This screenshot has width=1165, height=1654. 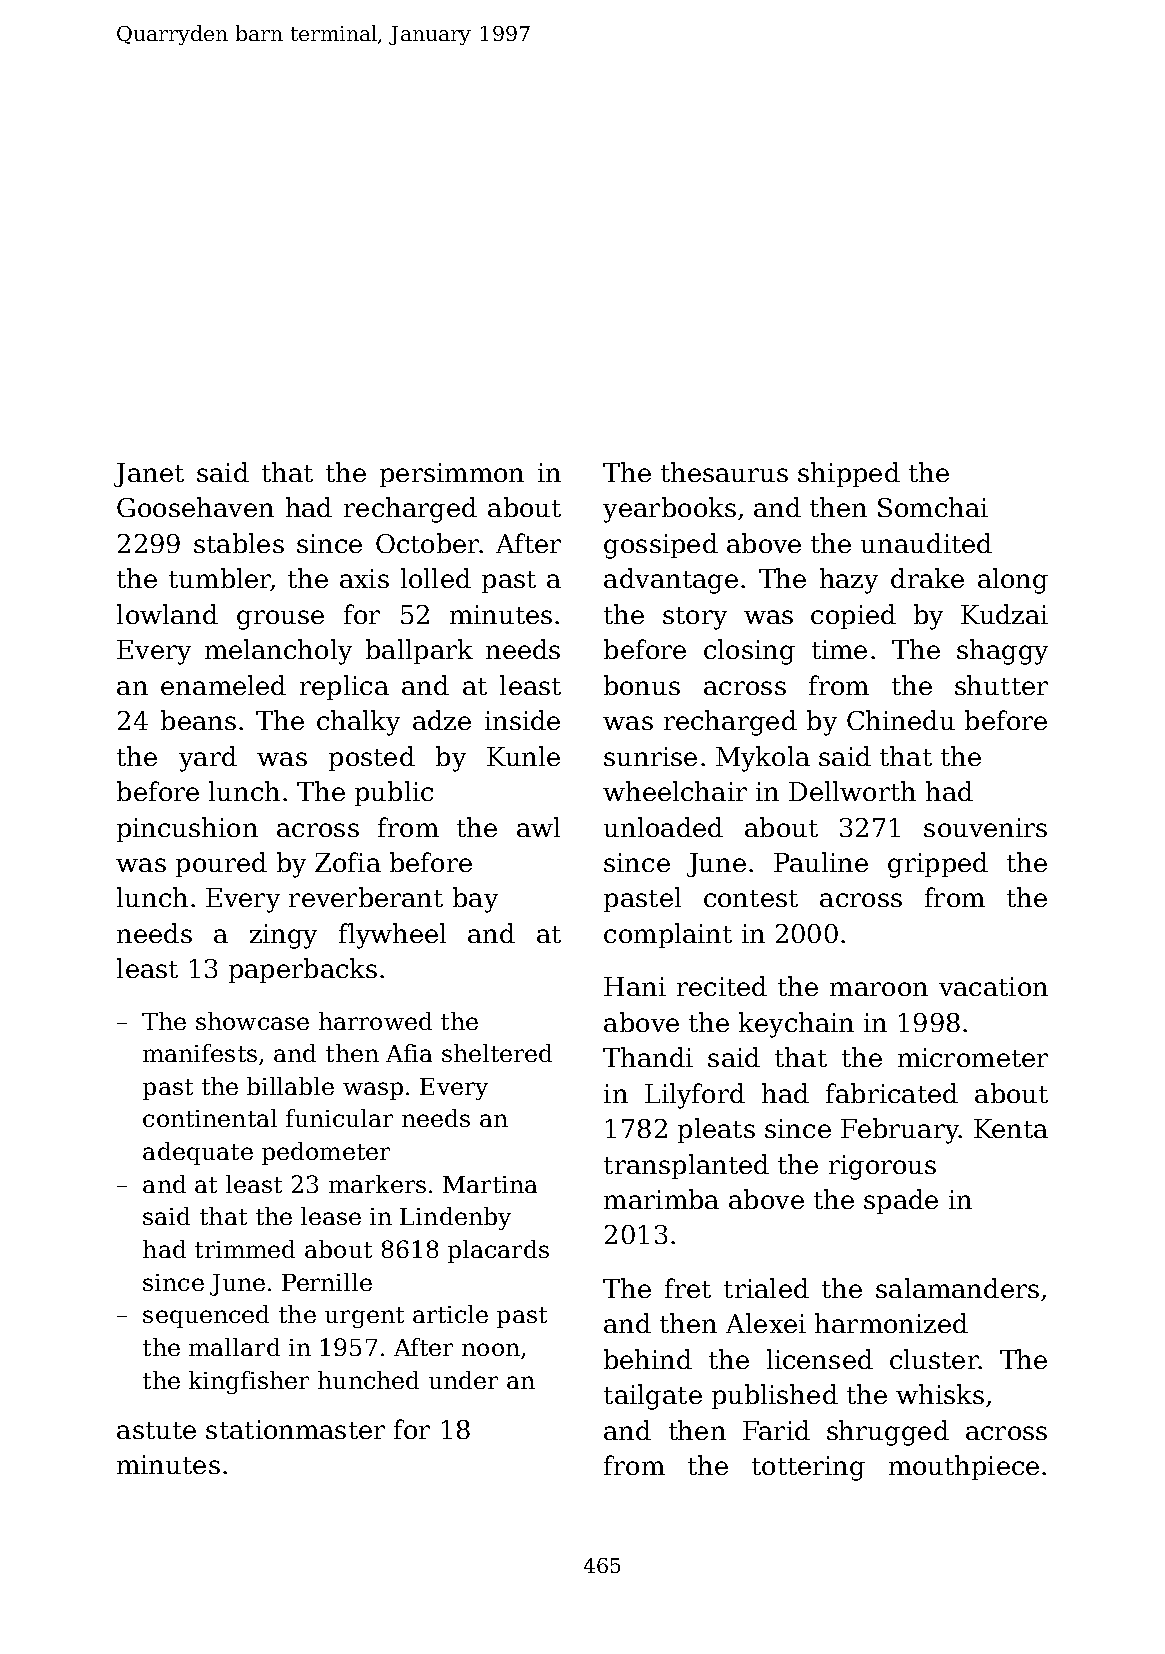 What do you see at coordinates (452, 475) in the screenshot?
I see `persimmon` at bounding box center [452, 475].
